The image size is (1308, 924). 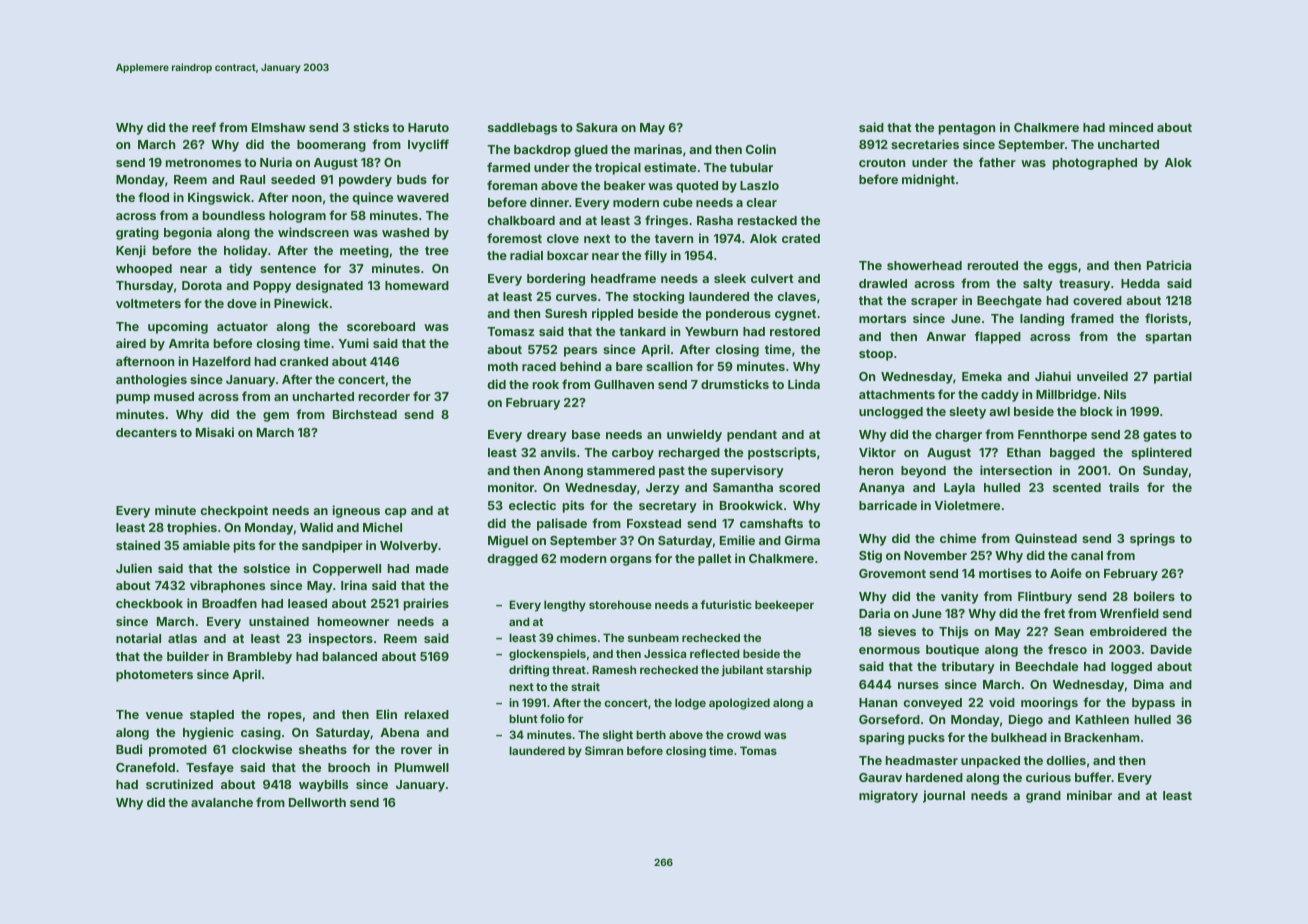 What do you see at coordinates (997, 162) in the image?
I see `father` at bounding box center [997, 162].
